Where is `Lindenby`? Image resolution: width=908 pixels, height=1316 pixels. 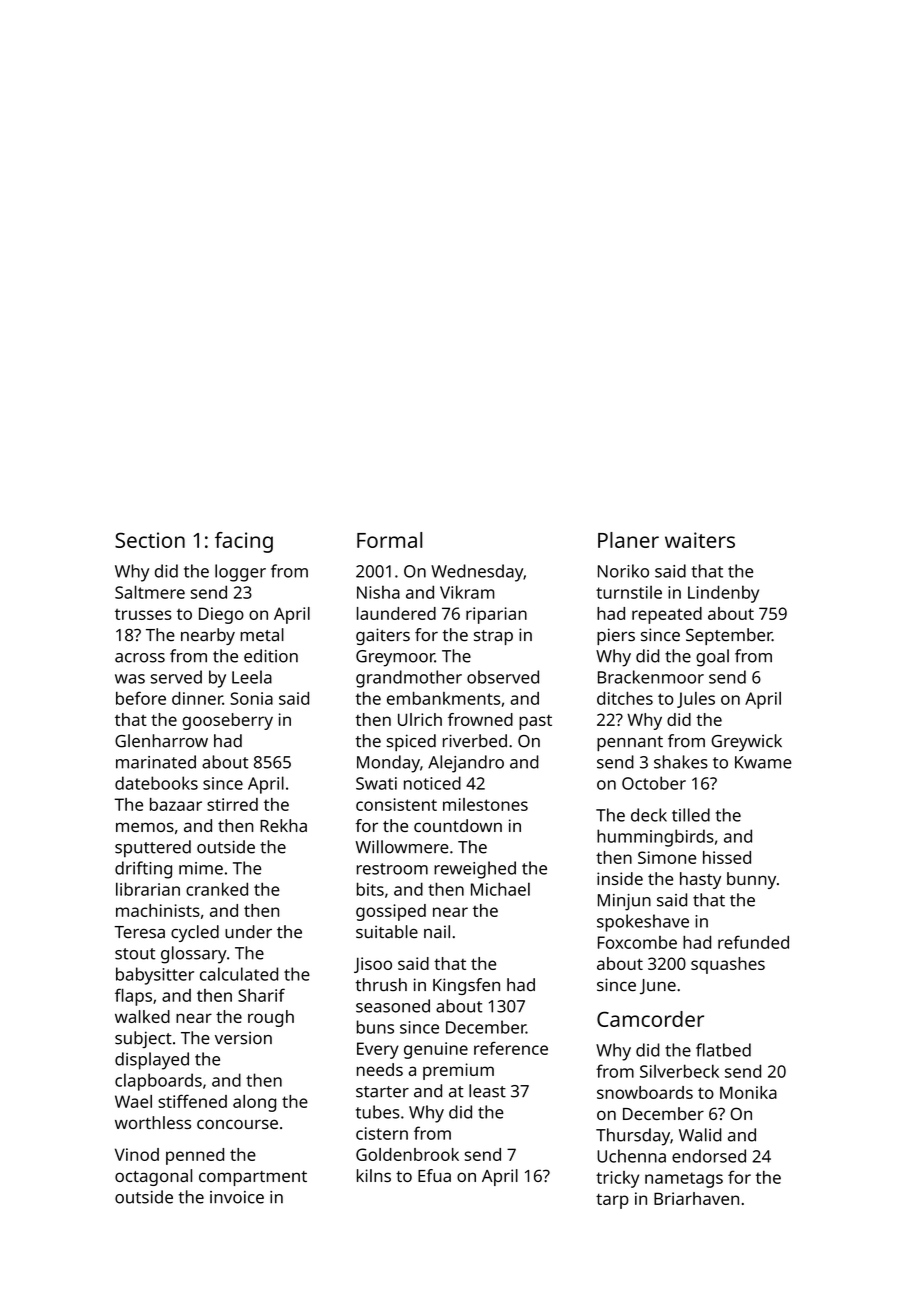 Lindenby is located at coordinates (723, 594).
